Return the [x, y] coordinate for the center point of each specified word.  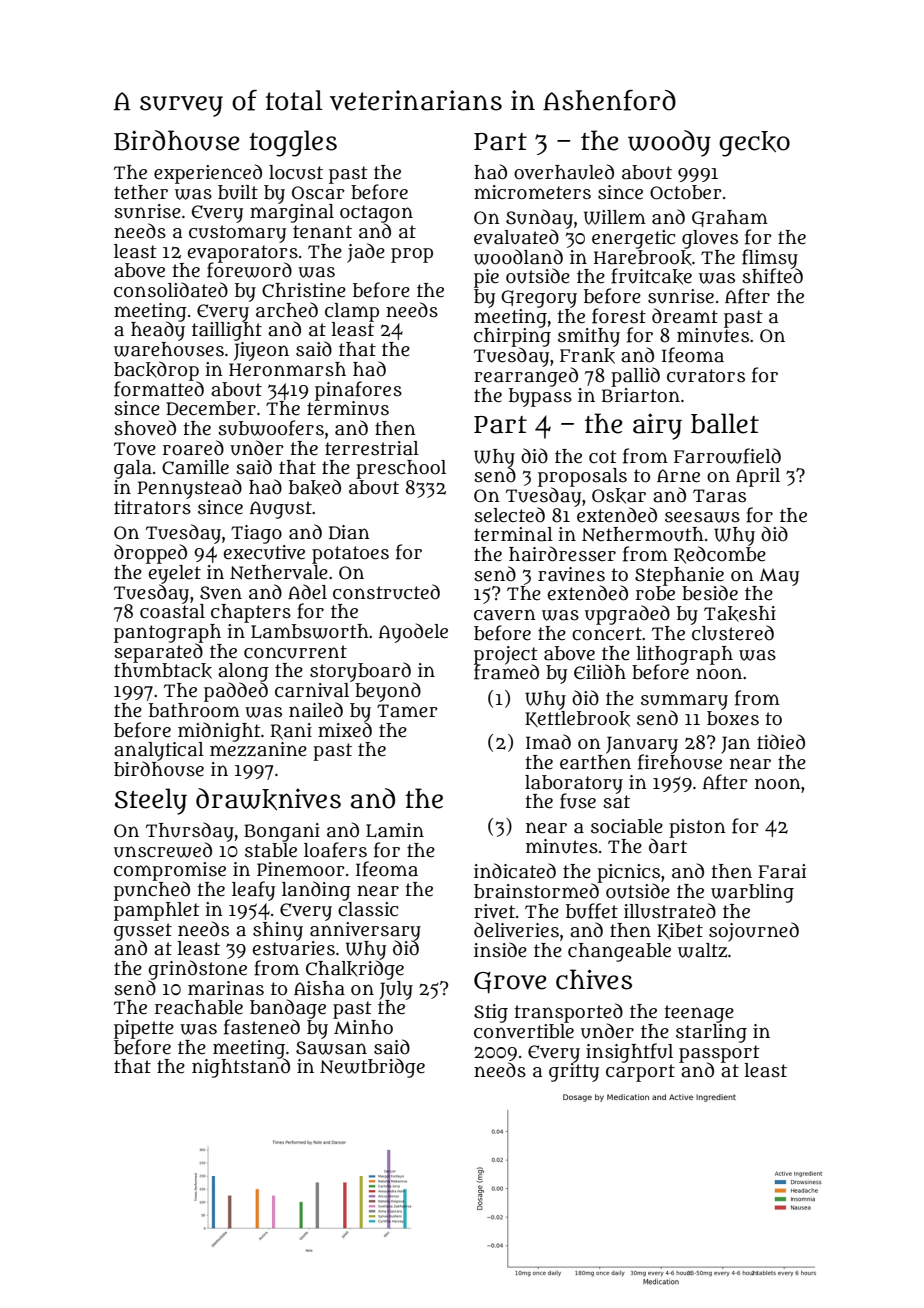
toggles [293, 143]
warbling [752, 893]
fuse [578, 801]
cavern [505, 615]
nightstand [241, 1068]
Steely [151, 801]
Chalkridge [355, 970]
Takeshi [740, 614]
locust [296, 172]
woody [669, 143]
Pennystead [190, 489]
